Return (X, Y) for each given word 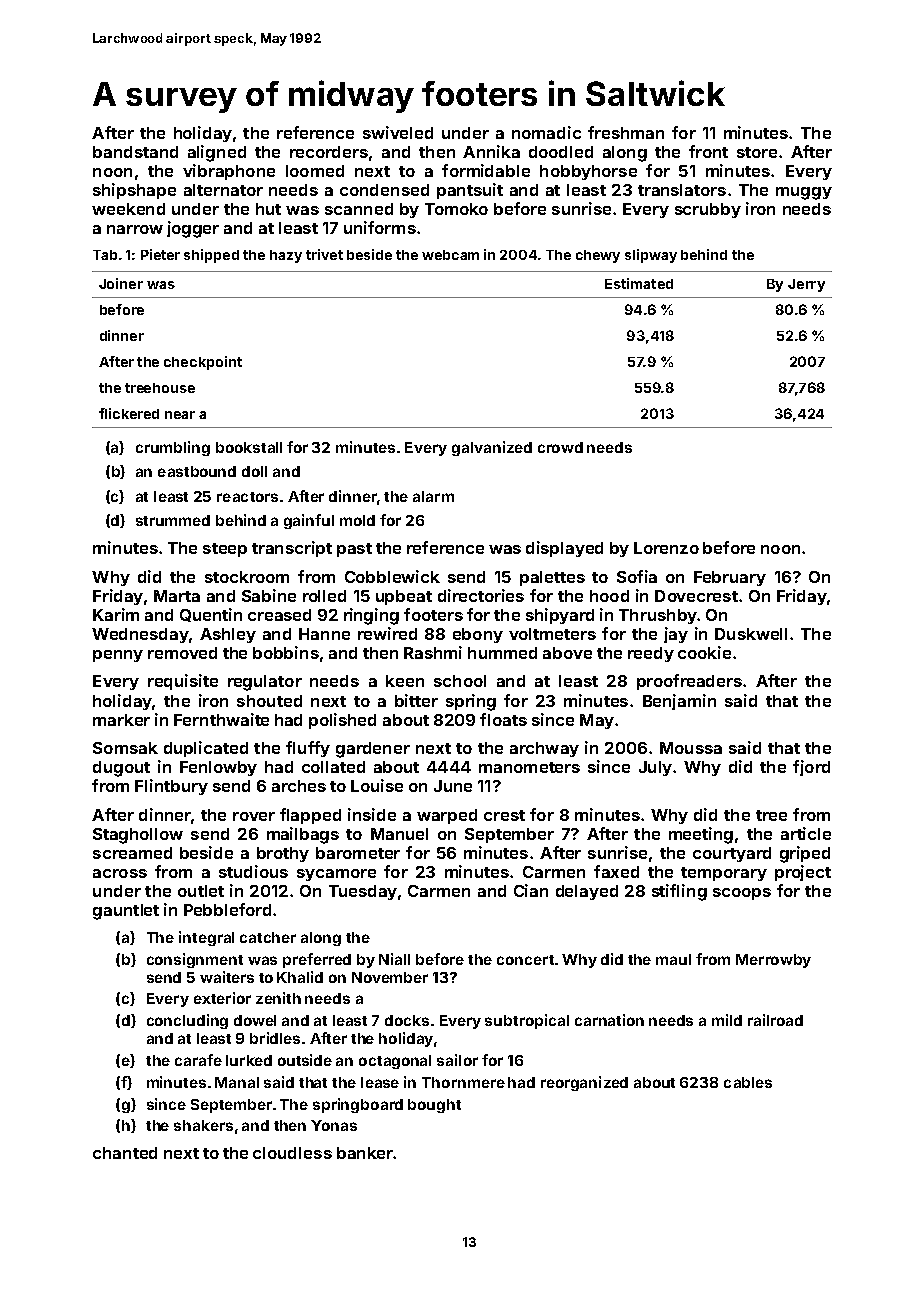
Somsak (125, 748)
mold (357, 520)
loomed (315, 171)
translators (682, 190)
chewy (598, 256)
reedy (651, 654)
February (730, 578)
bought (434, 1106)
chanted (125, 1153)
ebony (478, 635)
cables (748, 1082)
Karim (116, 614)
